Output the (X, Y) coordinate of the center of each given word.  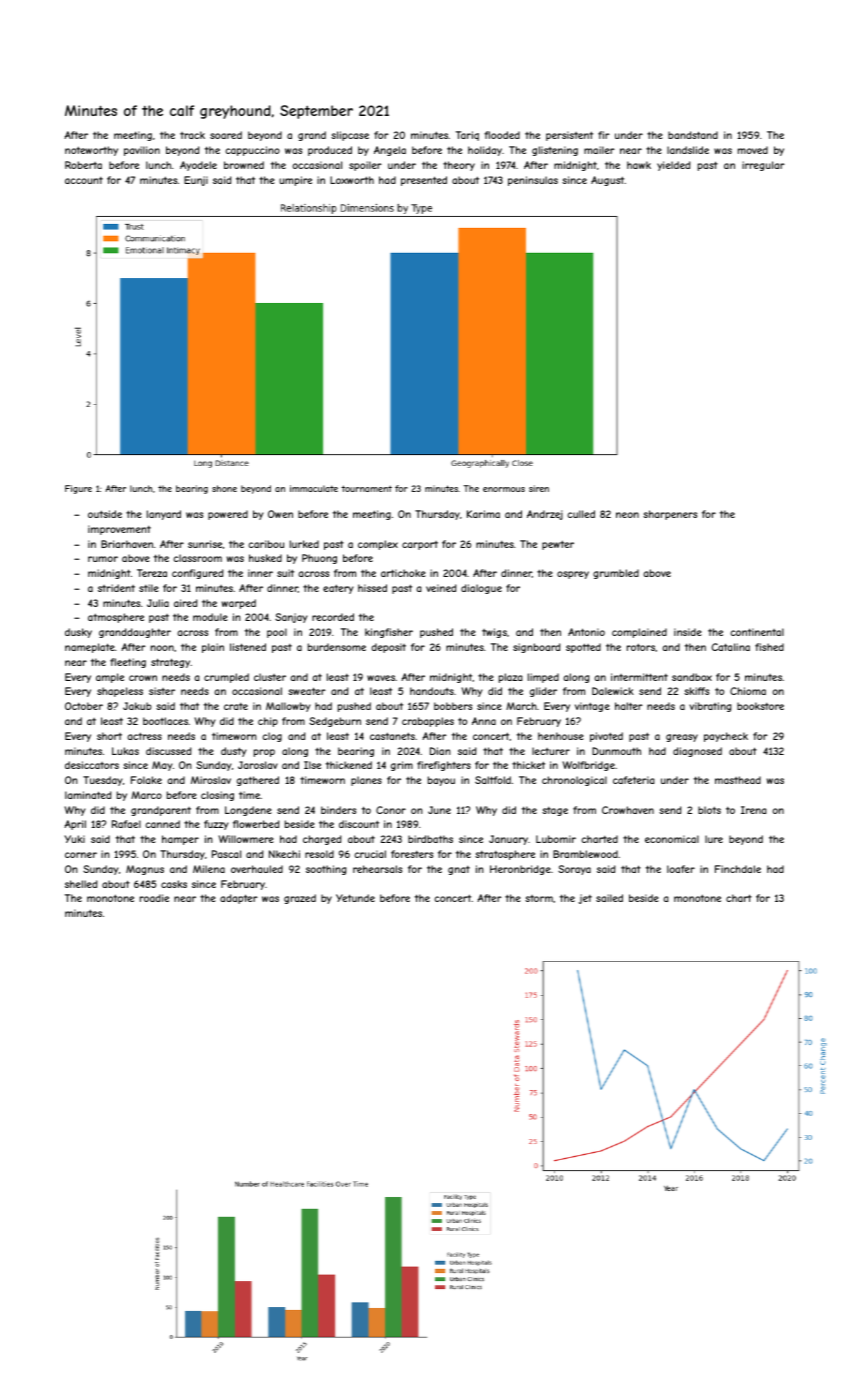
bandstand (693, 135)
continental (757, 632)
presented (424, 181)
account (84, 180)
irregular (763, 166)
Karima (483, 514)
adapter (239, 899)
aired (186, 603)
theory (459, 166)
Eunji (196, 181)
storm (539, 898)
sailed (609, 898)
